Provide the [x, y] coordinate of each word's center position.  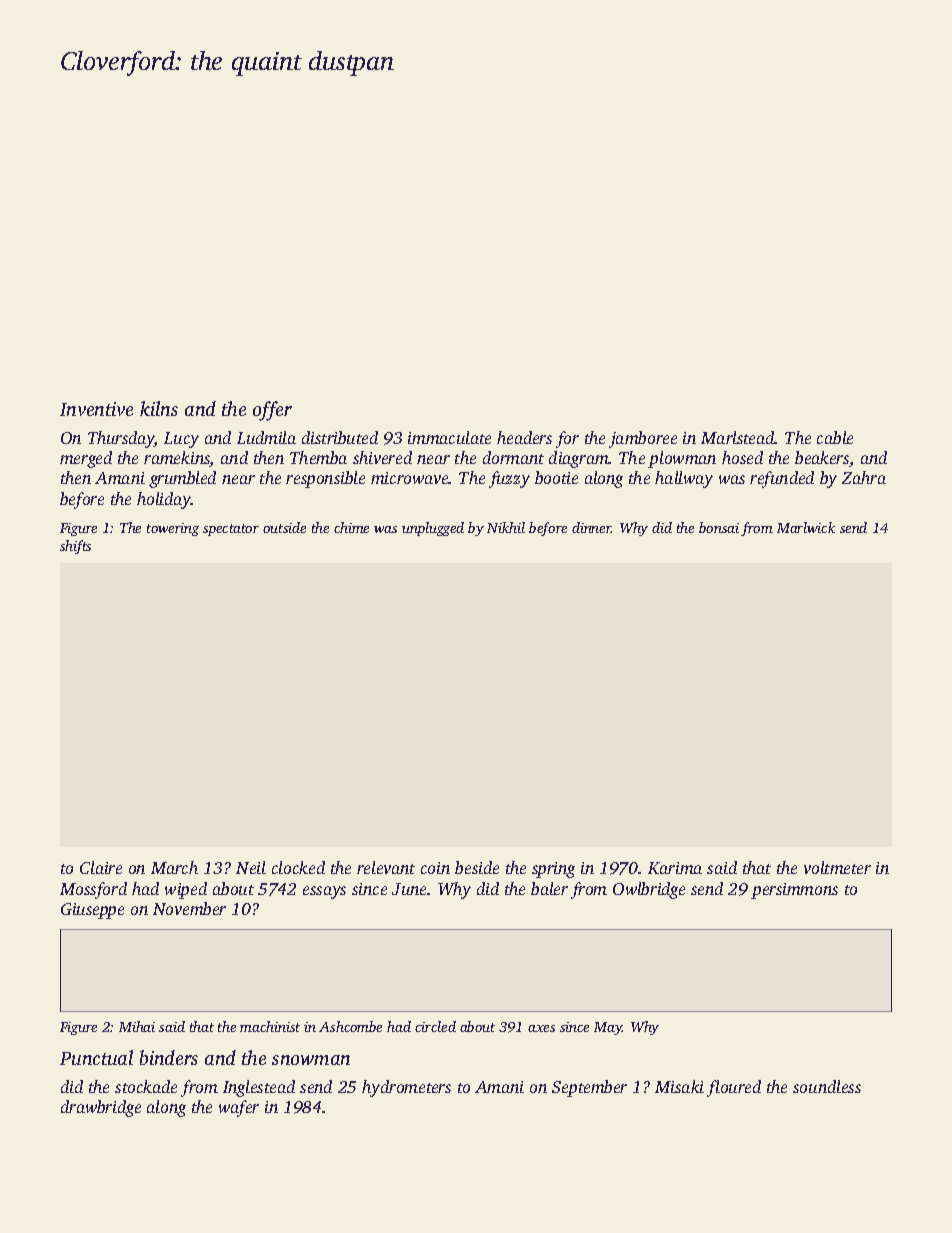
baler [549, 888]
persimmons [794, 891]
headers [524, 437]
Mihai [137, 1026]
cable [835, 437]
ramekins [177, 459]
